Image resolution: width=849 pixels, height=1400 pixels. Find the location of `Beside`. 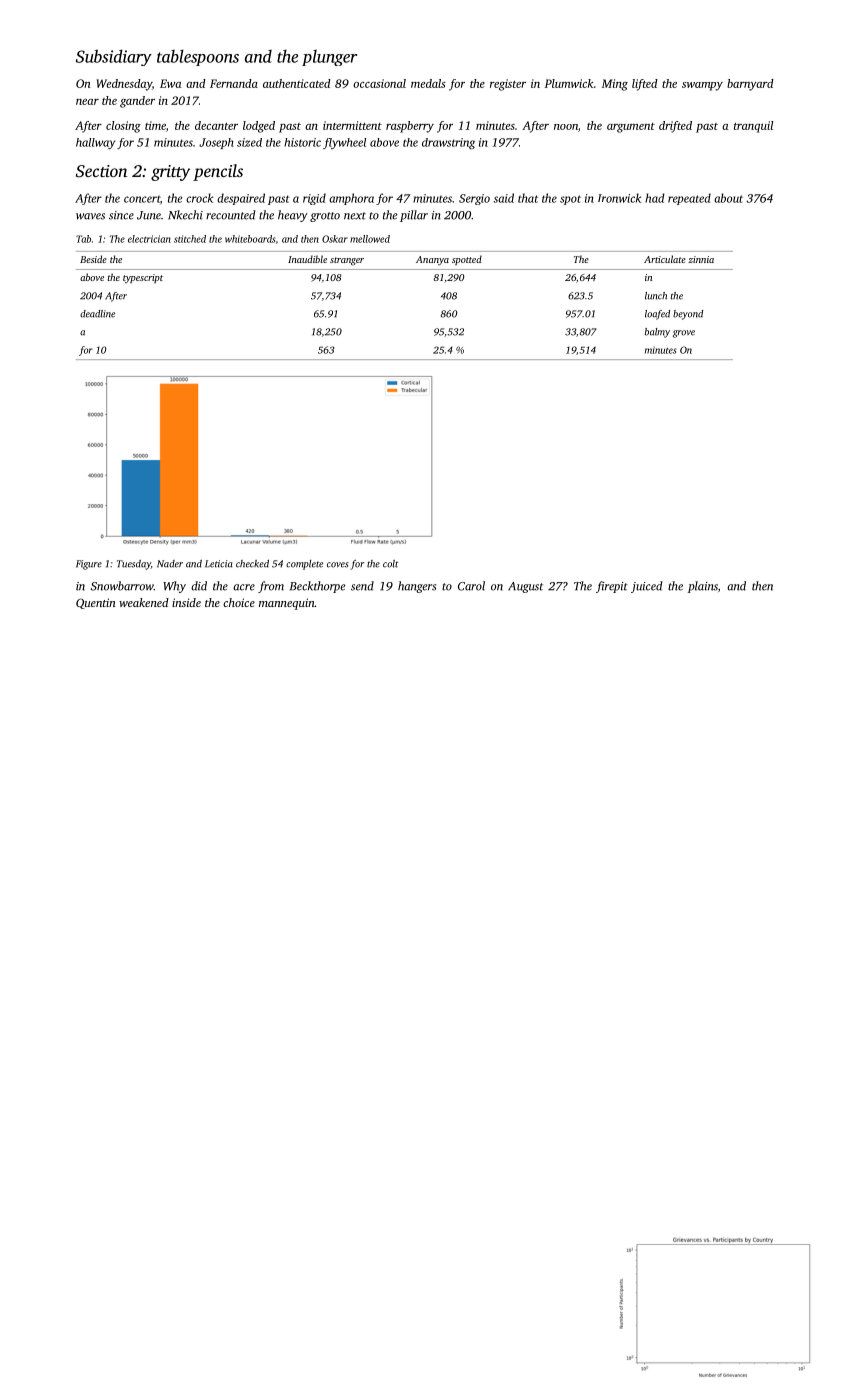

Beside is located at coordinates (93, 259).
